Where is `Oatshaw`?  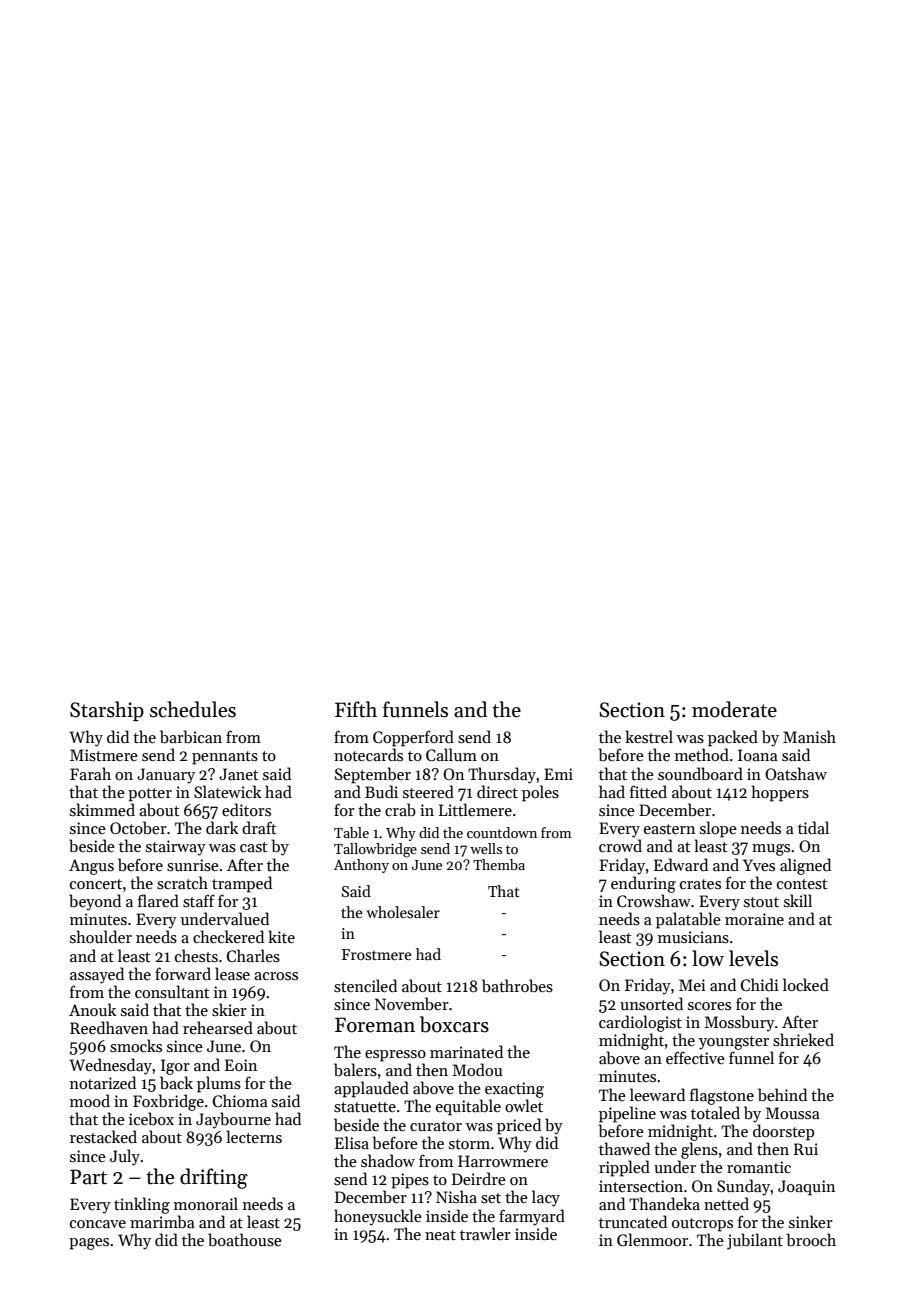
Oatshaw is located at coordinates (796, 773).
